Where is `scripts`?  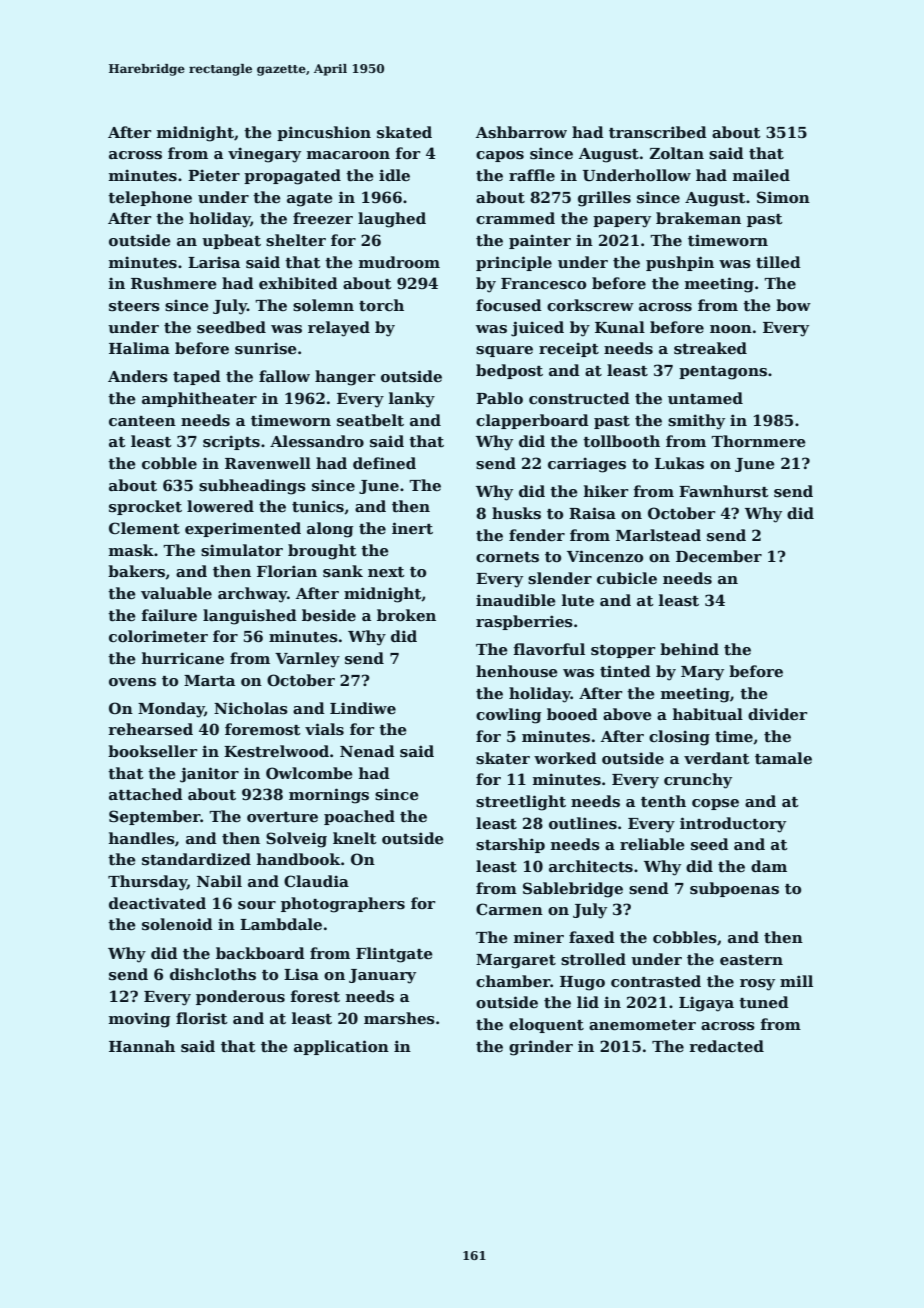
scripts is located at coordinates (231, 442).
